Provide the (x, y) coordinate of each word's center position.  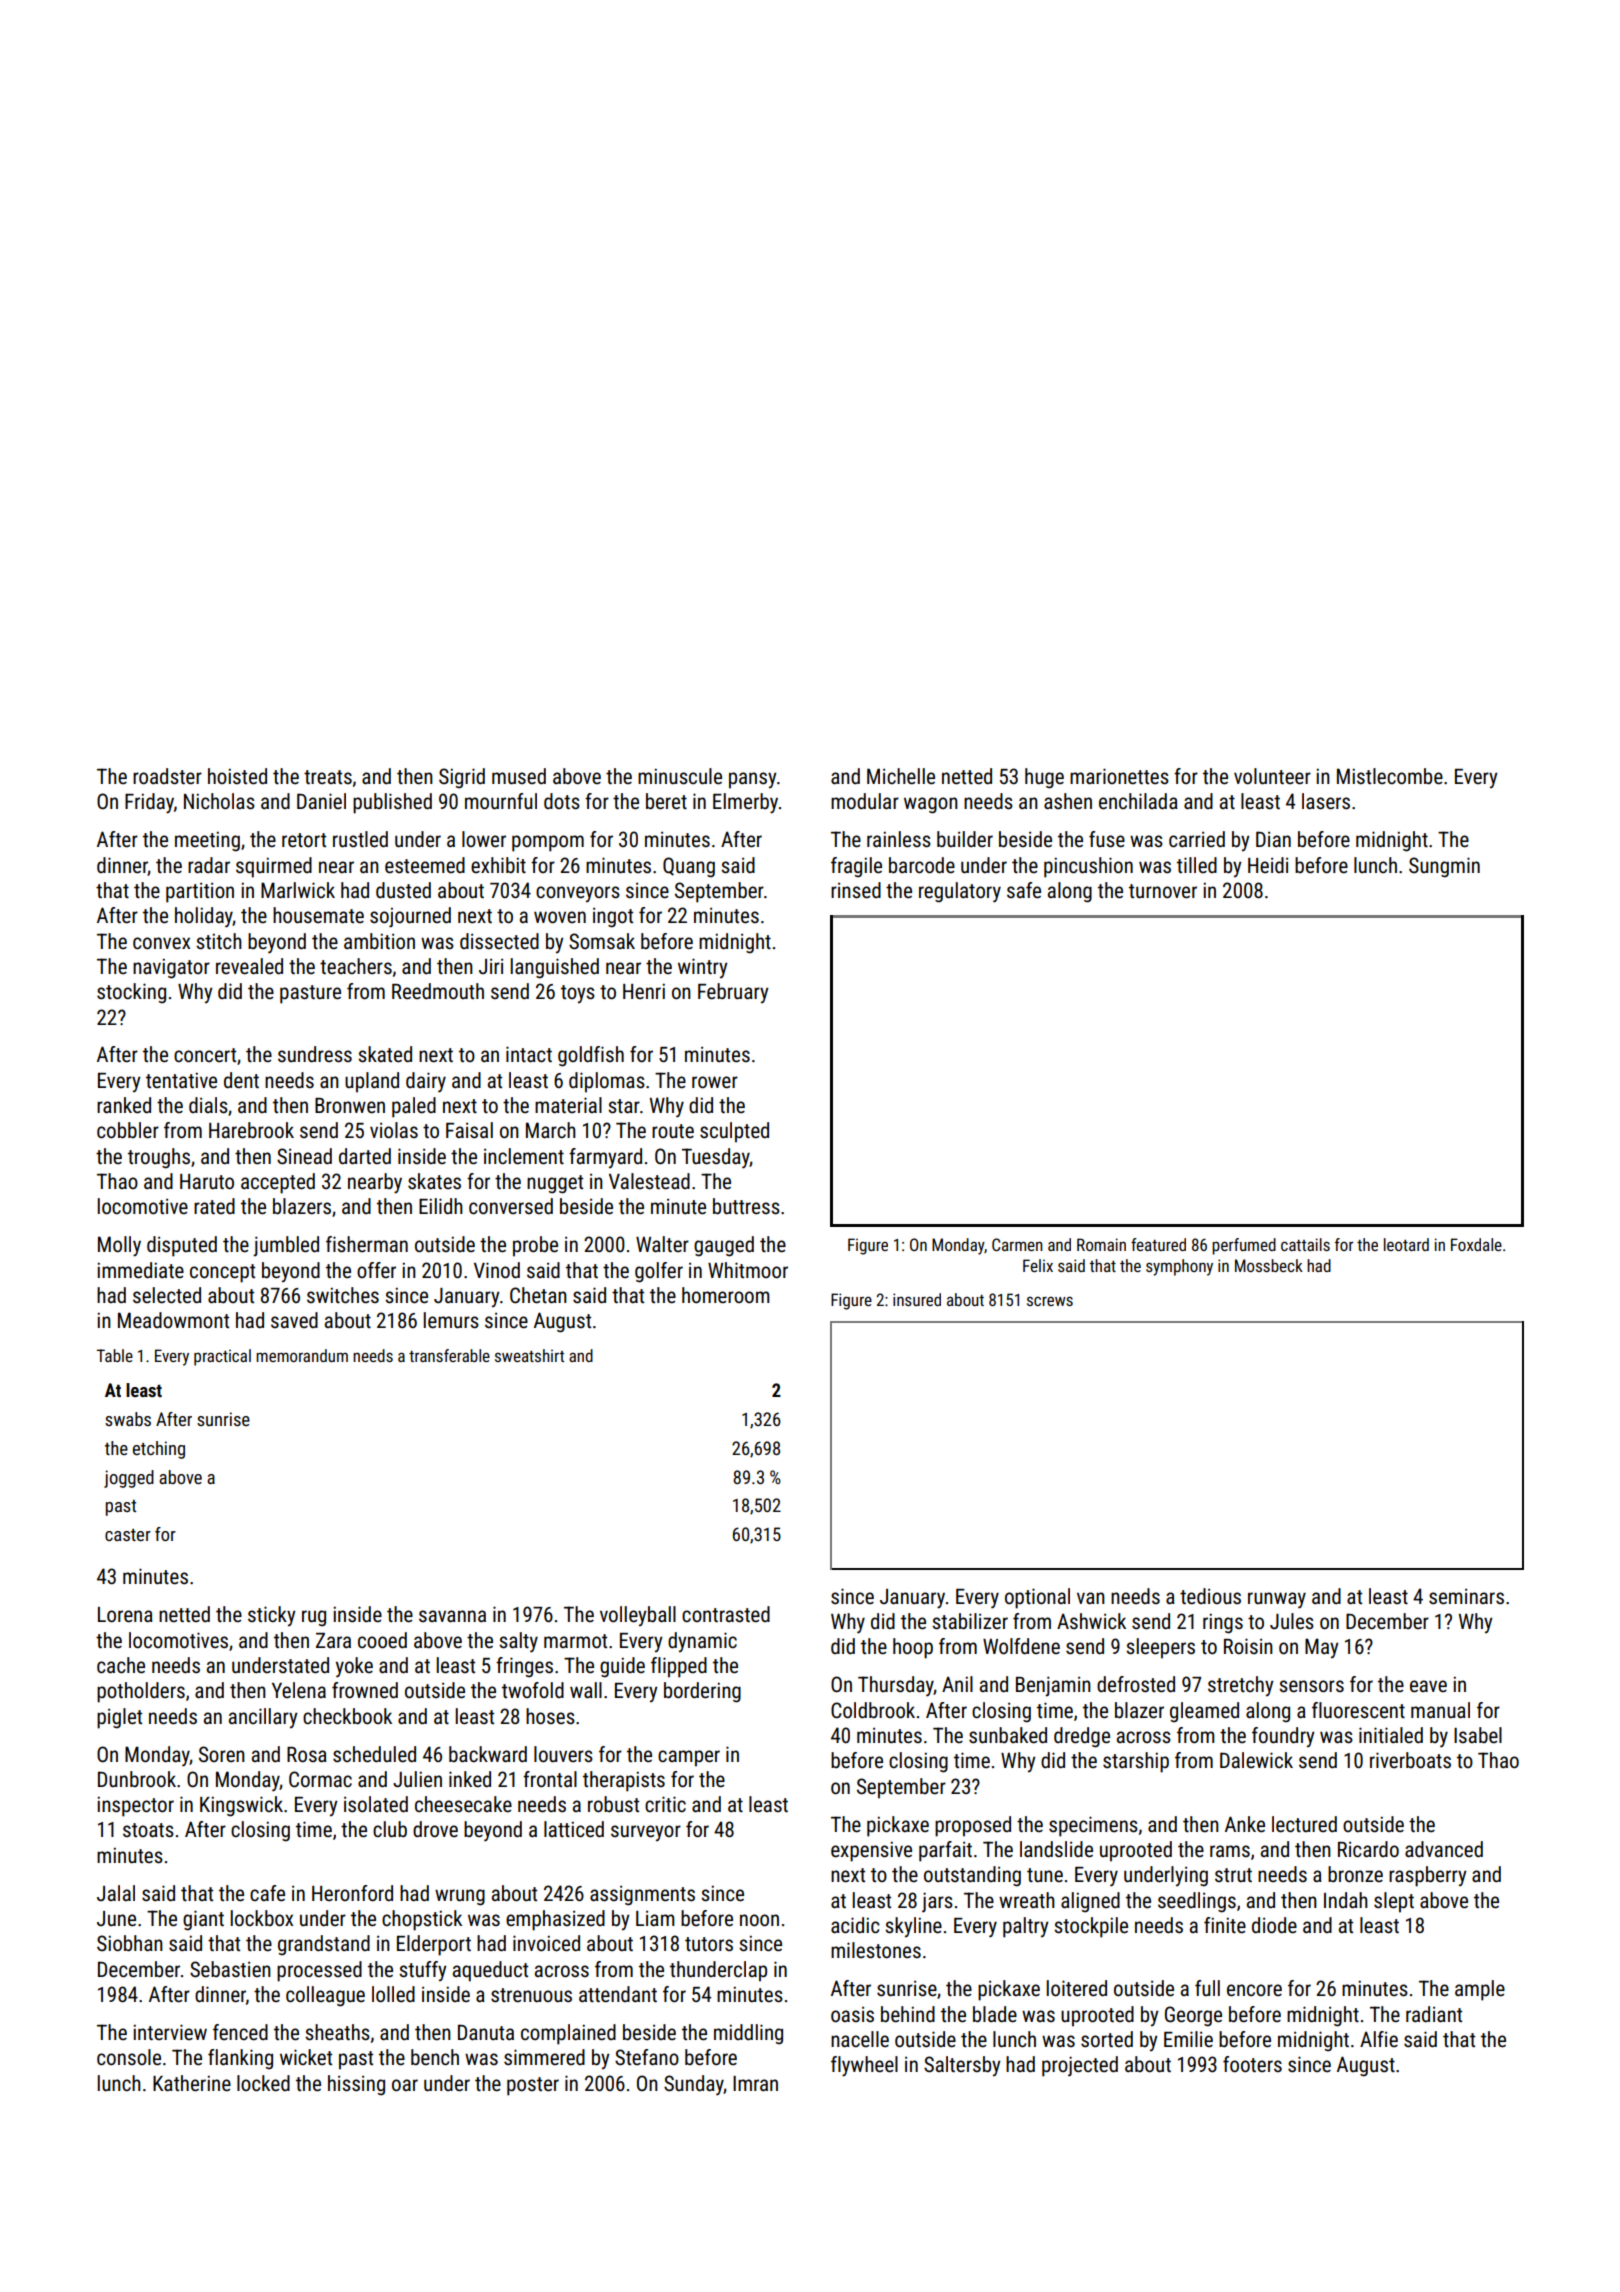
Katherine (192, 2083)
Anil (957, 1684)
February (733, 993)
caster (128, 1535)
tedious (1210, 1596)
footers (1252, 2064)
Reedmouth (438, 991)
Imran (755, 2083)
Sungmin (1444, 867)
